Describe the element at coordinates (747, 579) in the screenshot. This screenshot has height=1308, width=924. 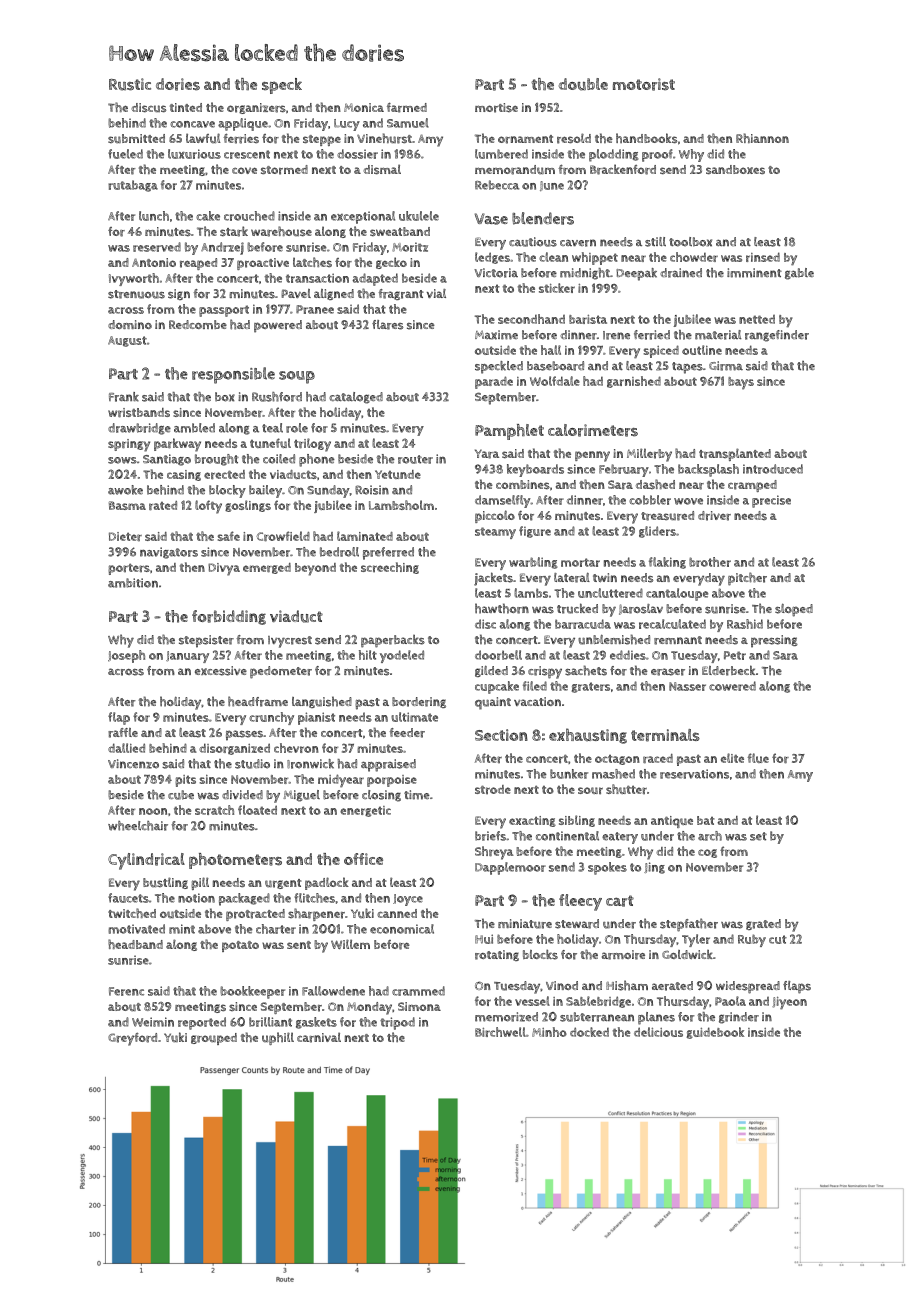
I see `pitcher` at that location.
